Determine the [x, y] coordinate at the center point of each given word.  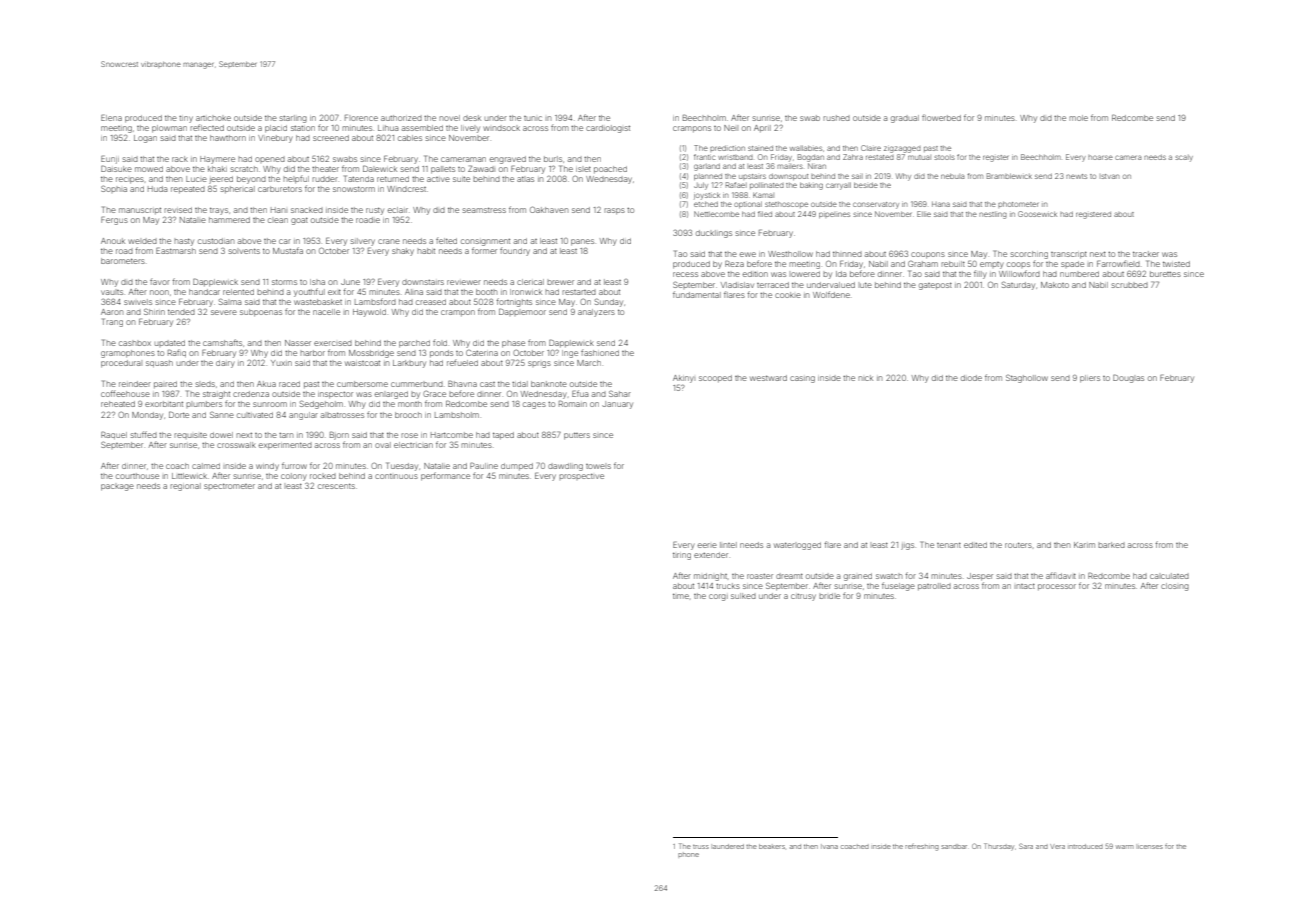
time [681, 596]
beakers [772, 846]
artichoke [213, 118]
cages [534, 405]
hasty [184, 242]
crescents [336, 486]
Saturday [1018, 285]
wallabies [806, 148]
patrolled [934, 586]
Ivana [829, 846]
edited [975, 545]
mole [1078, 118]
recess [685, 274]
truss [701, 847]
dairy [225, 364]
